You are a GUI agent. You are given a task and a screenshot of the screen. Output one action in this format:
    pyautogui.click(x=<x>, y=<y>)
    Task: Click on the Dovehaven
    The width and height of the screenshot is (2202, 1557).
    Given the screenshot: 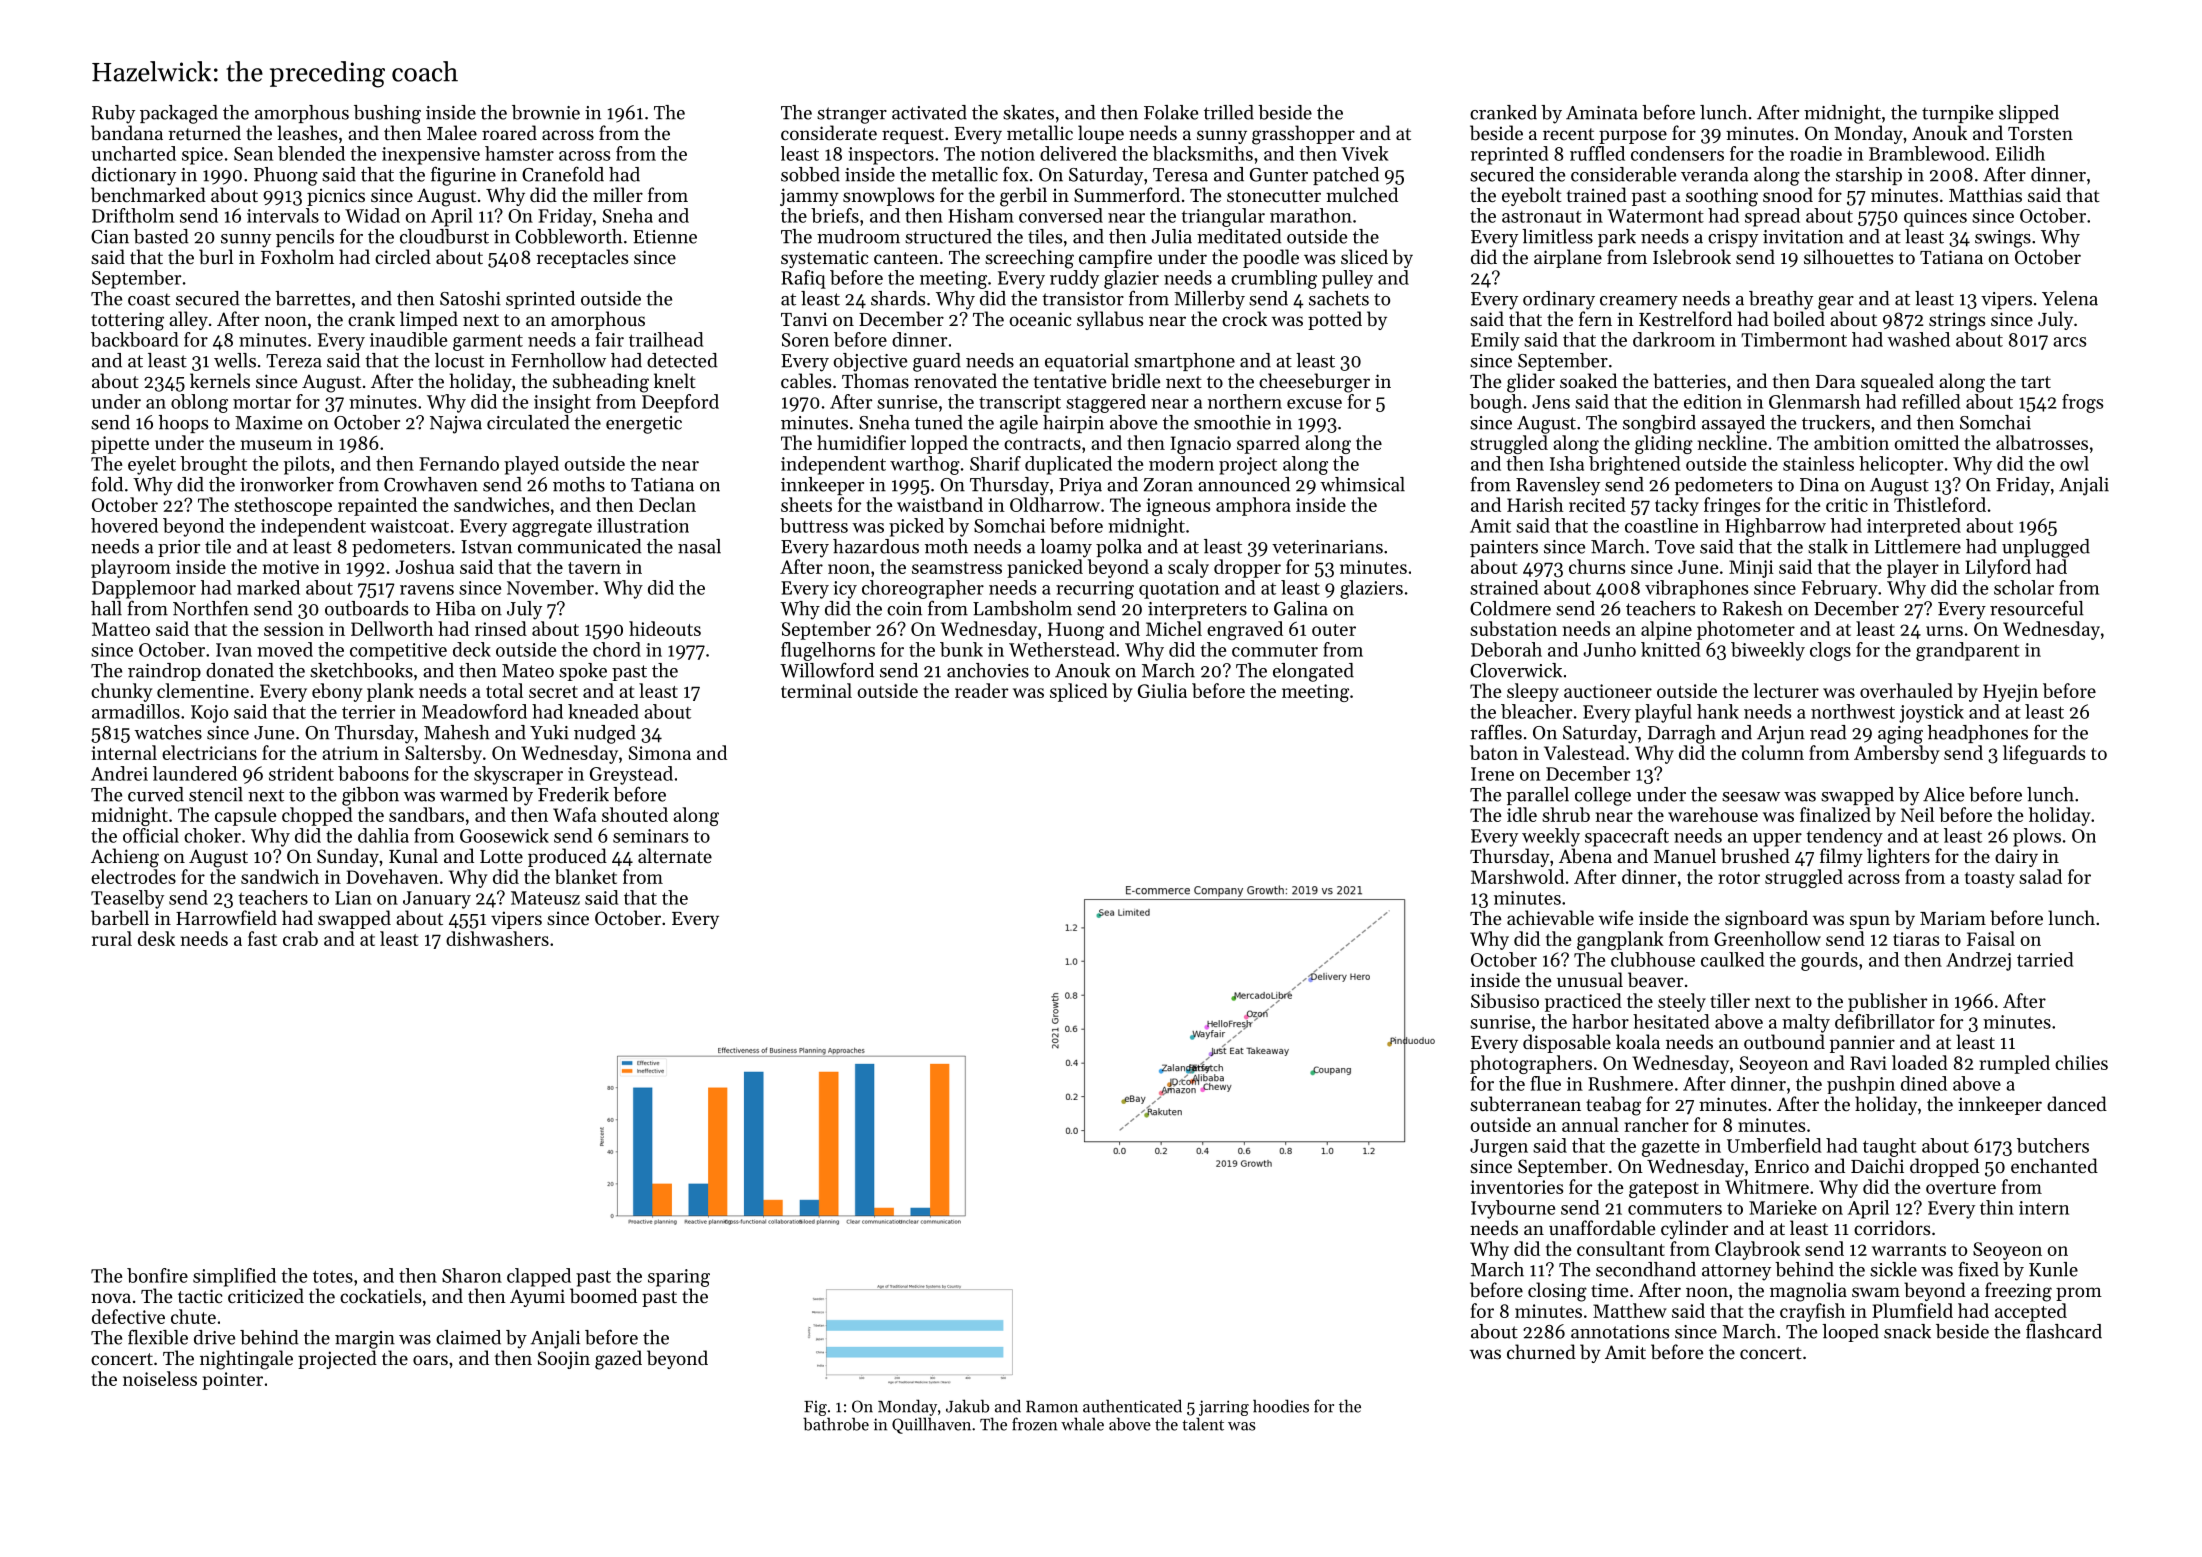 What is the action you would take?
    pyautogui.click(x=392, y=876)
